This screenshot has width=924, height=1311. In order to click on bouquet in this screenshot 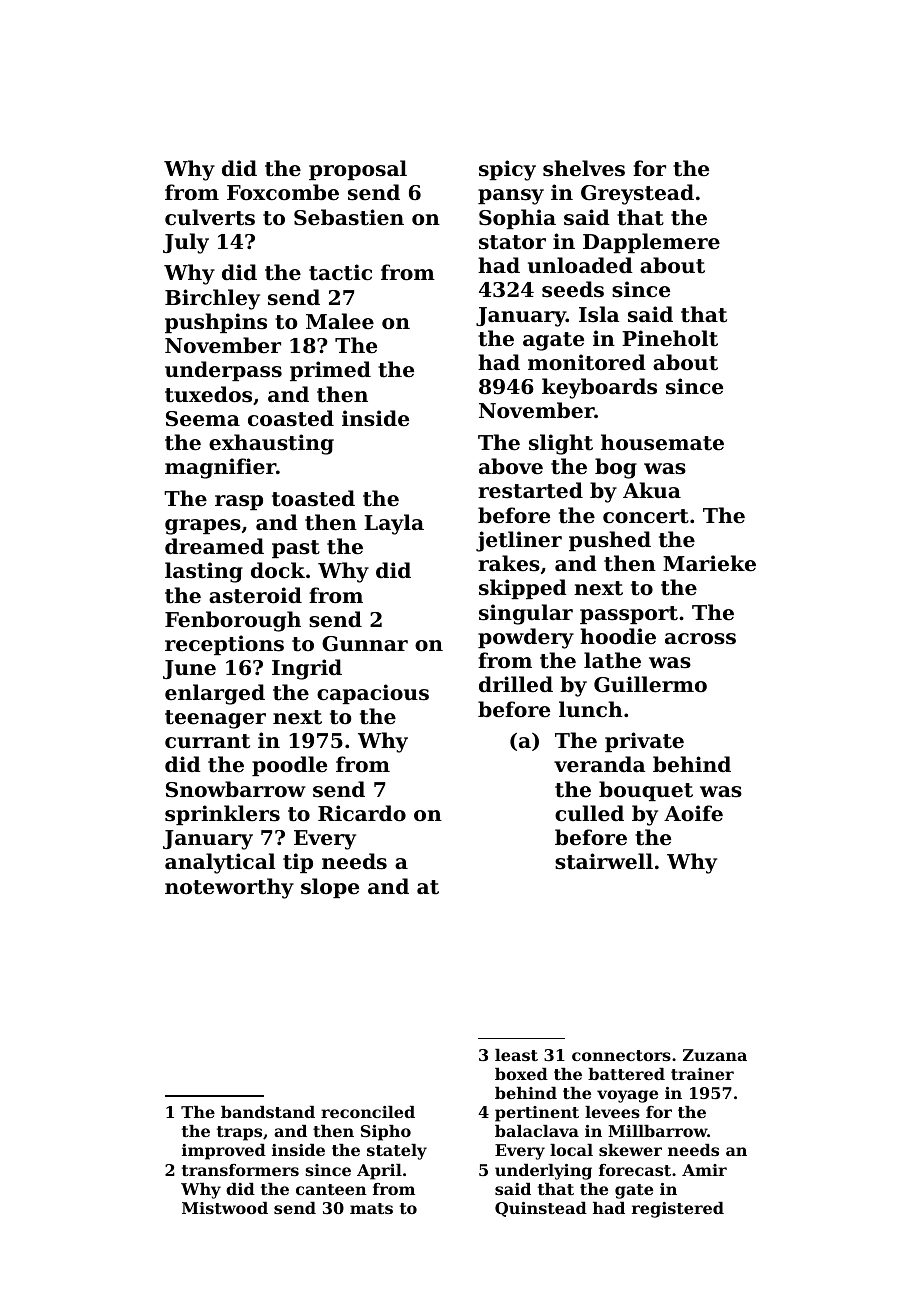, I will do `click(646, 791)`.
